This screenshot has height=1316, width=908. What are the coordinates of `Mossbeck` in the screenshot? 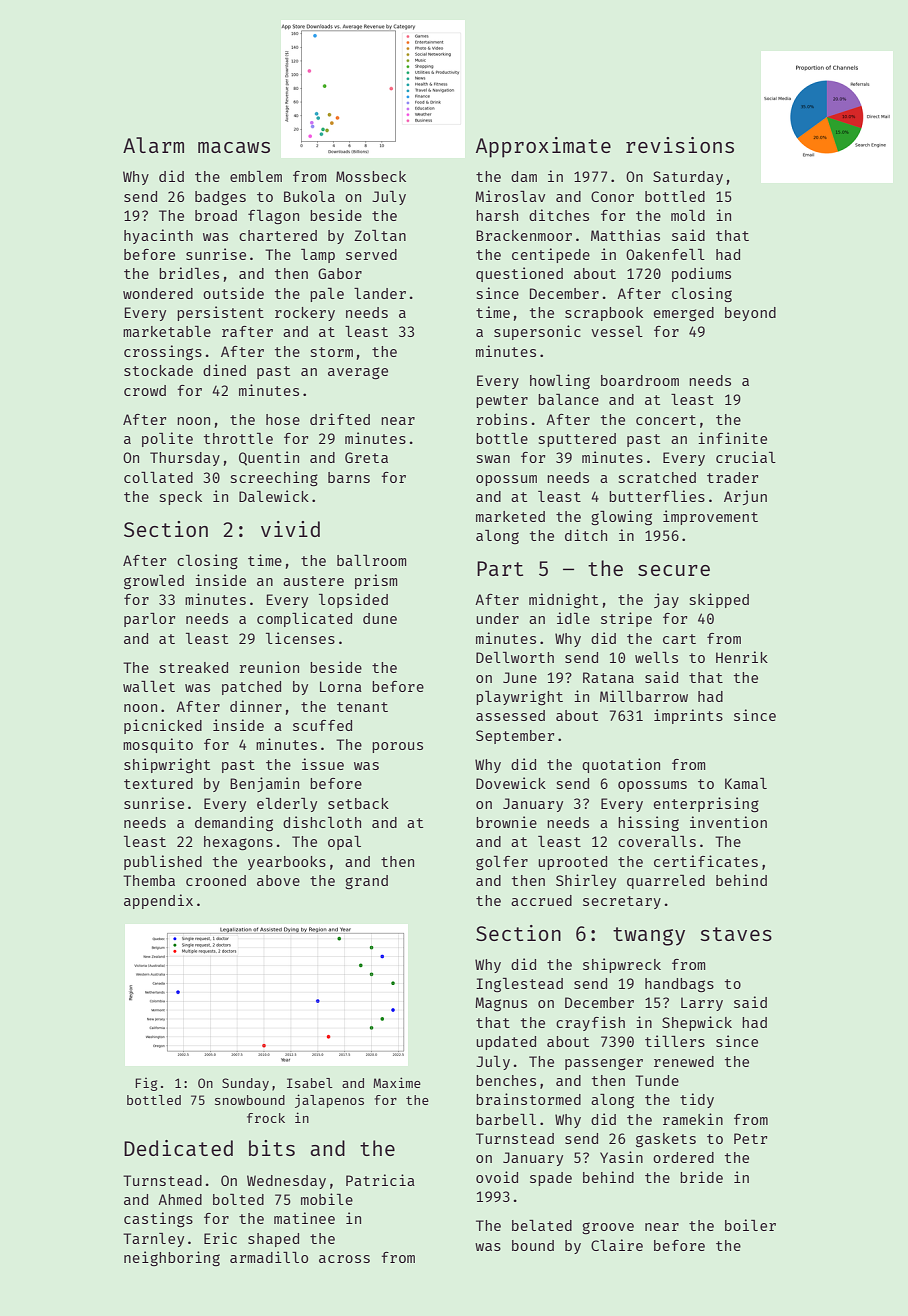 It's located at (371, 176).
